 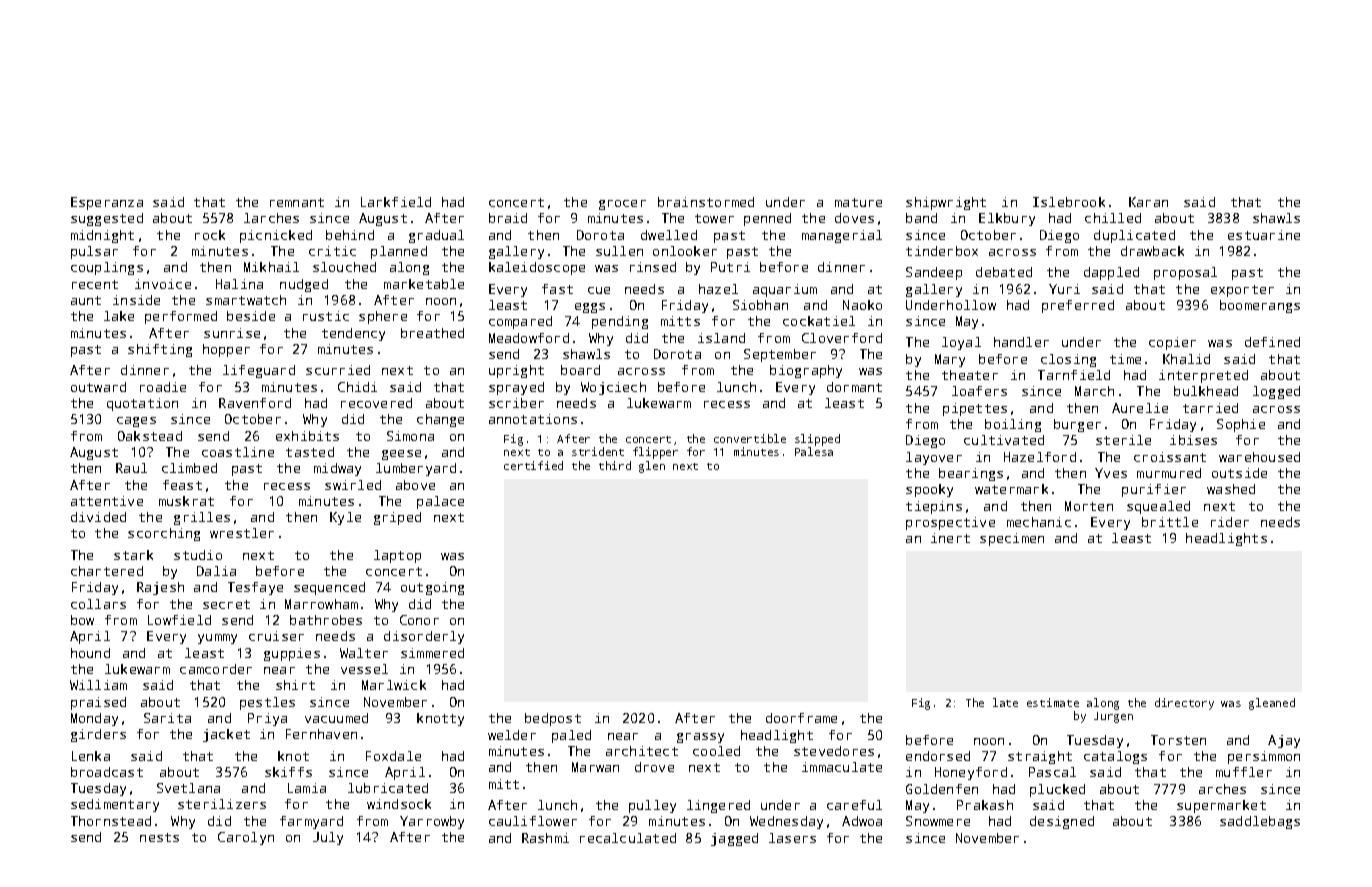 What do you see at coordinates (1170, 522) in the screenshot?
I see `brittle` at bounding box center [1170, 522].
